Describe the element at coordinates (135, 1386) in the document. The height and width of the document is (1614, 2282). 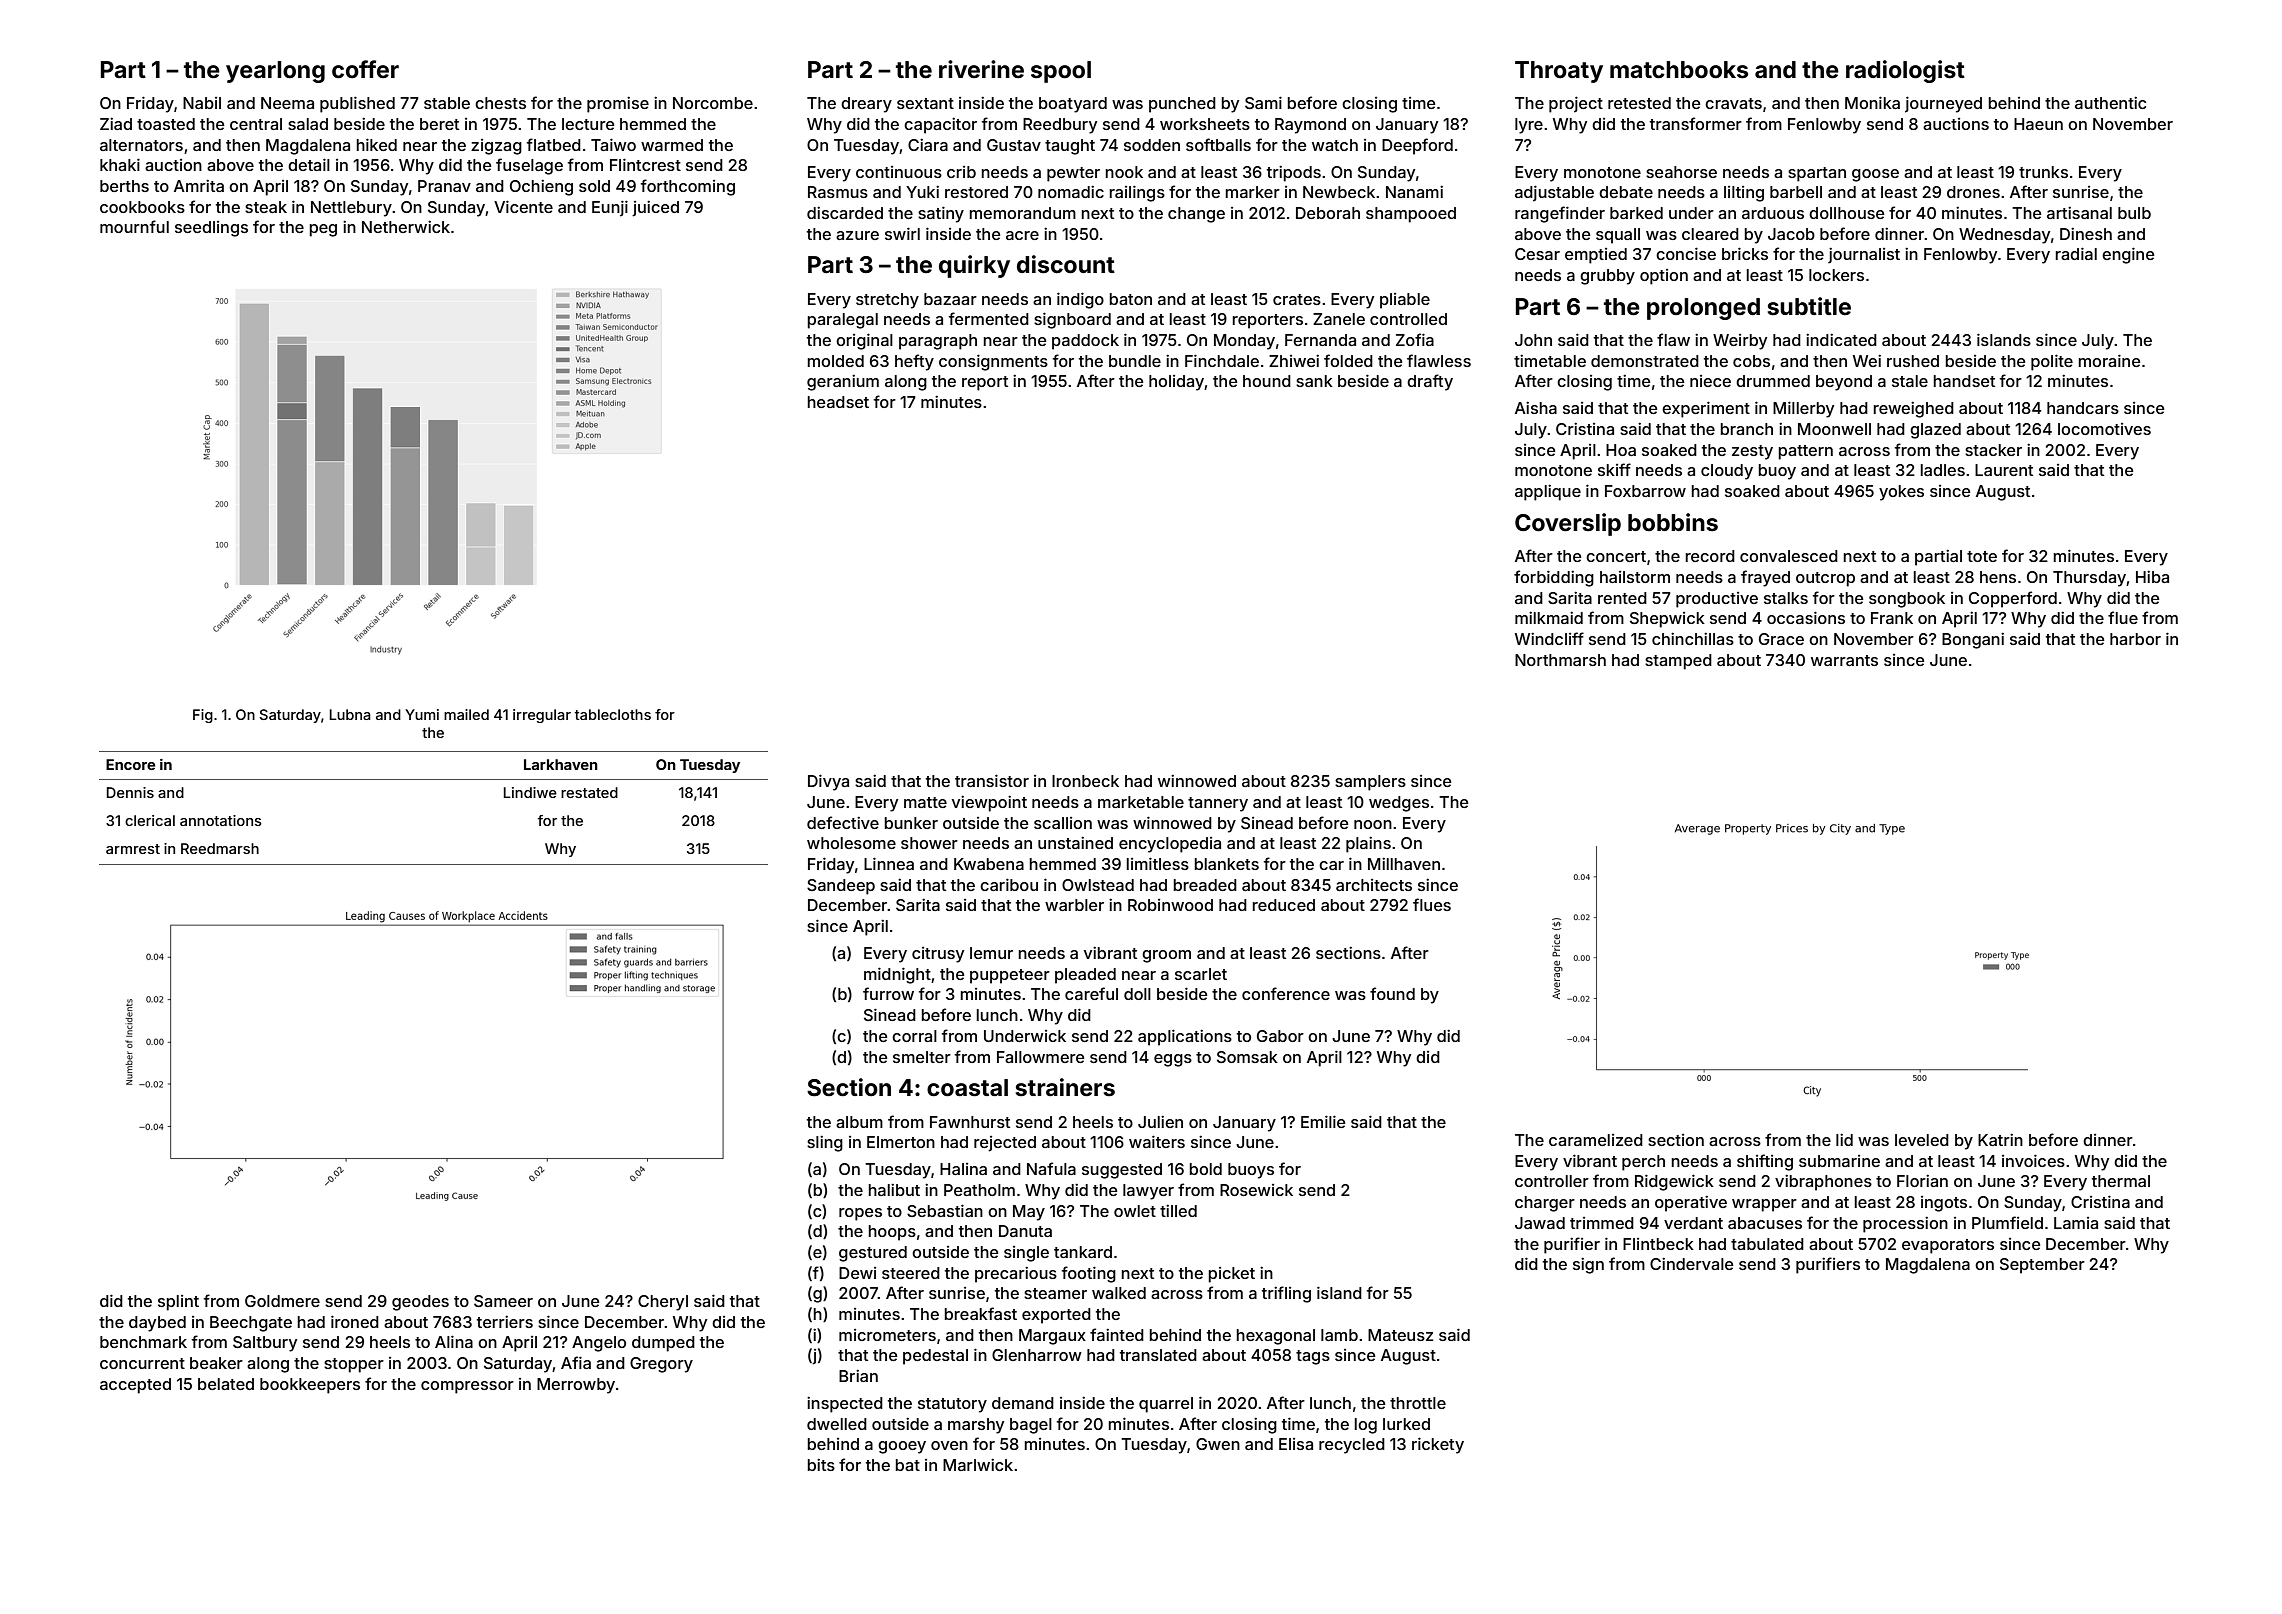
I see `accepted` at that location.
